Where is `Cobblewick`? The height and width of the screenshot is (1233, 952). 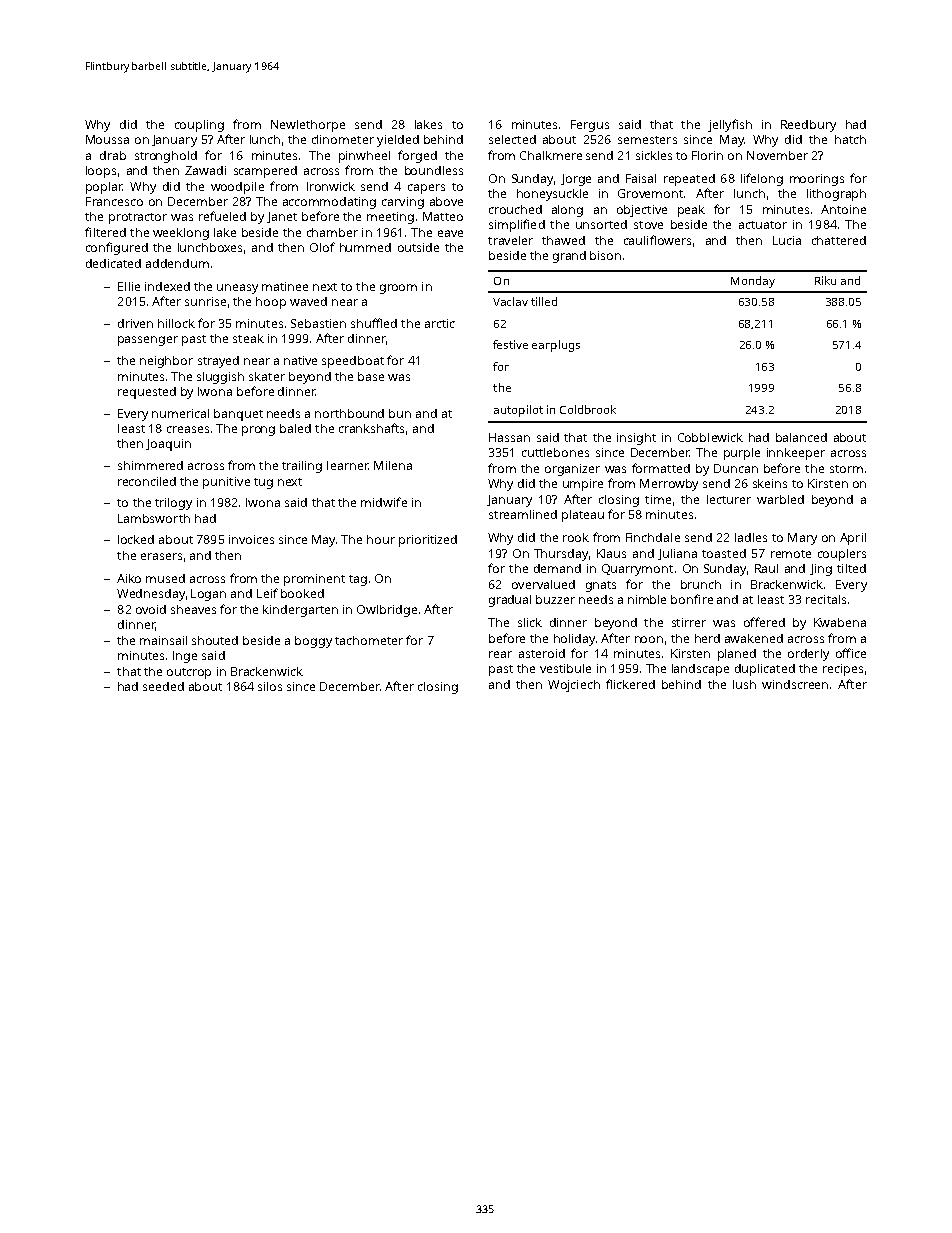 Cobblewick is located at coordinates (710, 437).
